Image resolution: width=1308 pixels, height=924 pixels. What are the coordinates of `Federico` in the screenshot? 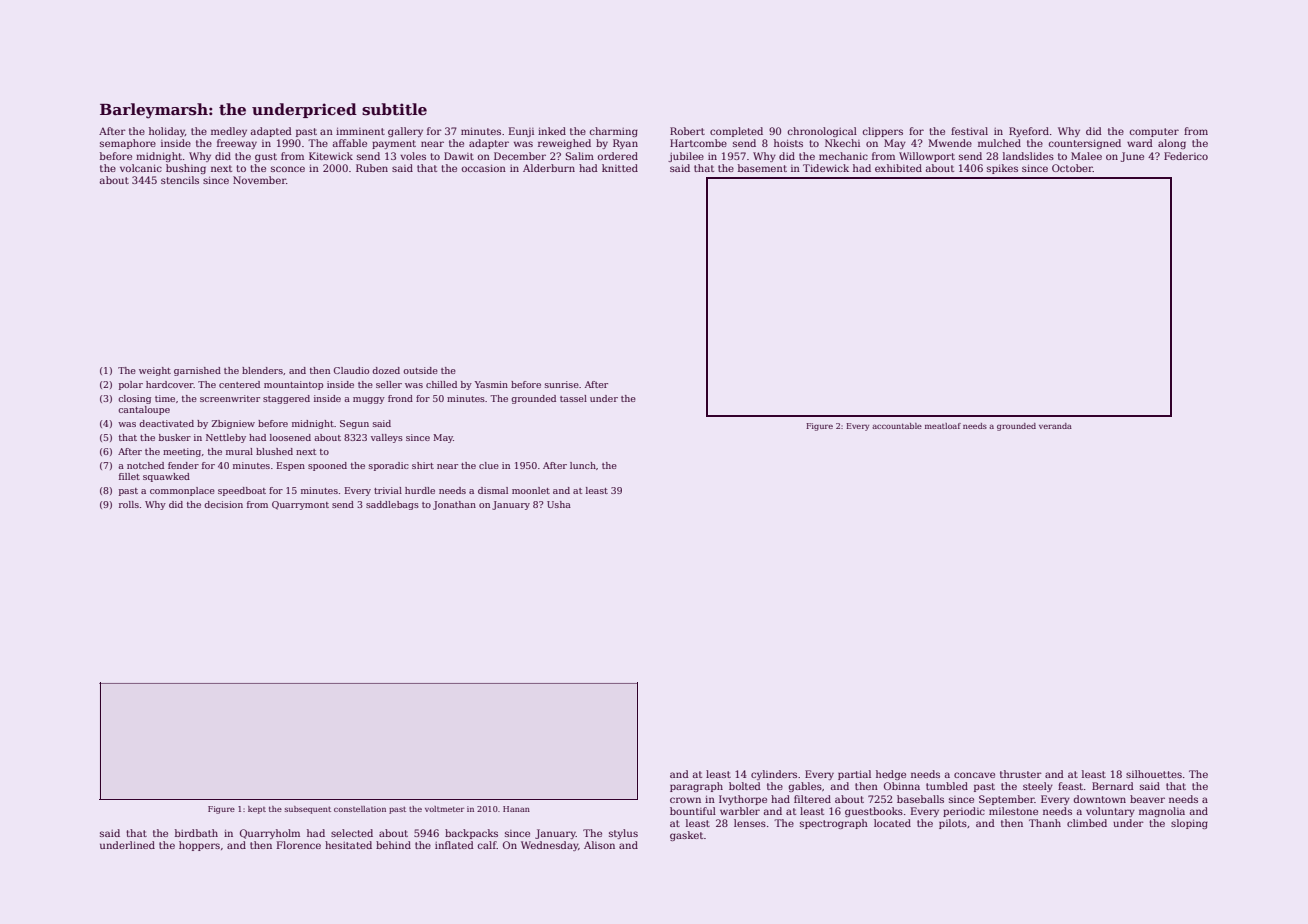 It's located at (1186, 156).
